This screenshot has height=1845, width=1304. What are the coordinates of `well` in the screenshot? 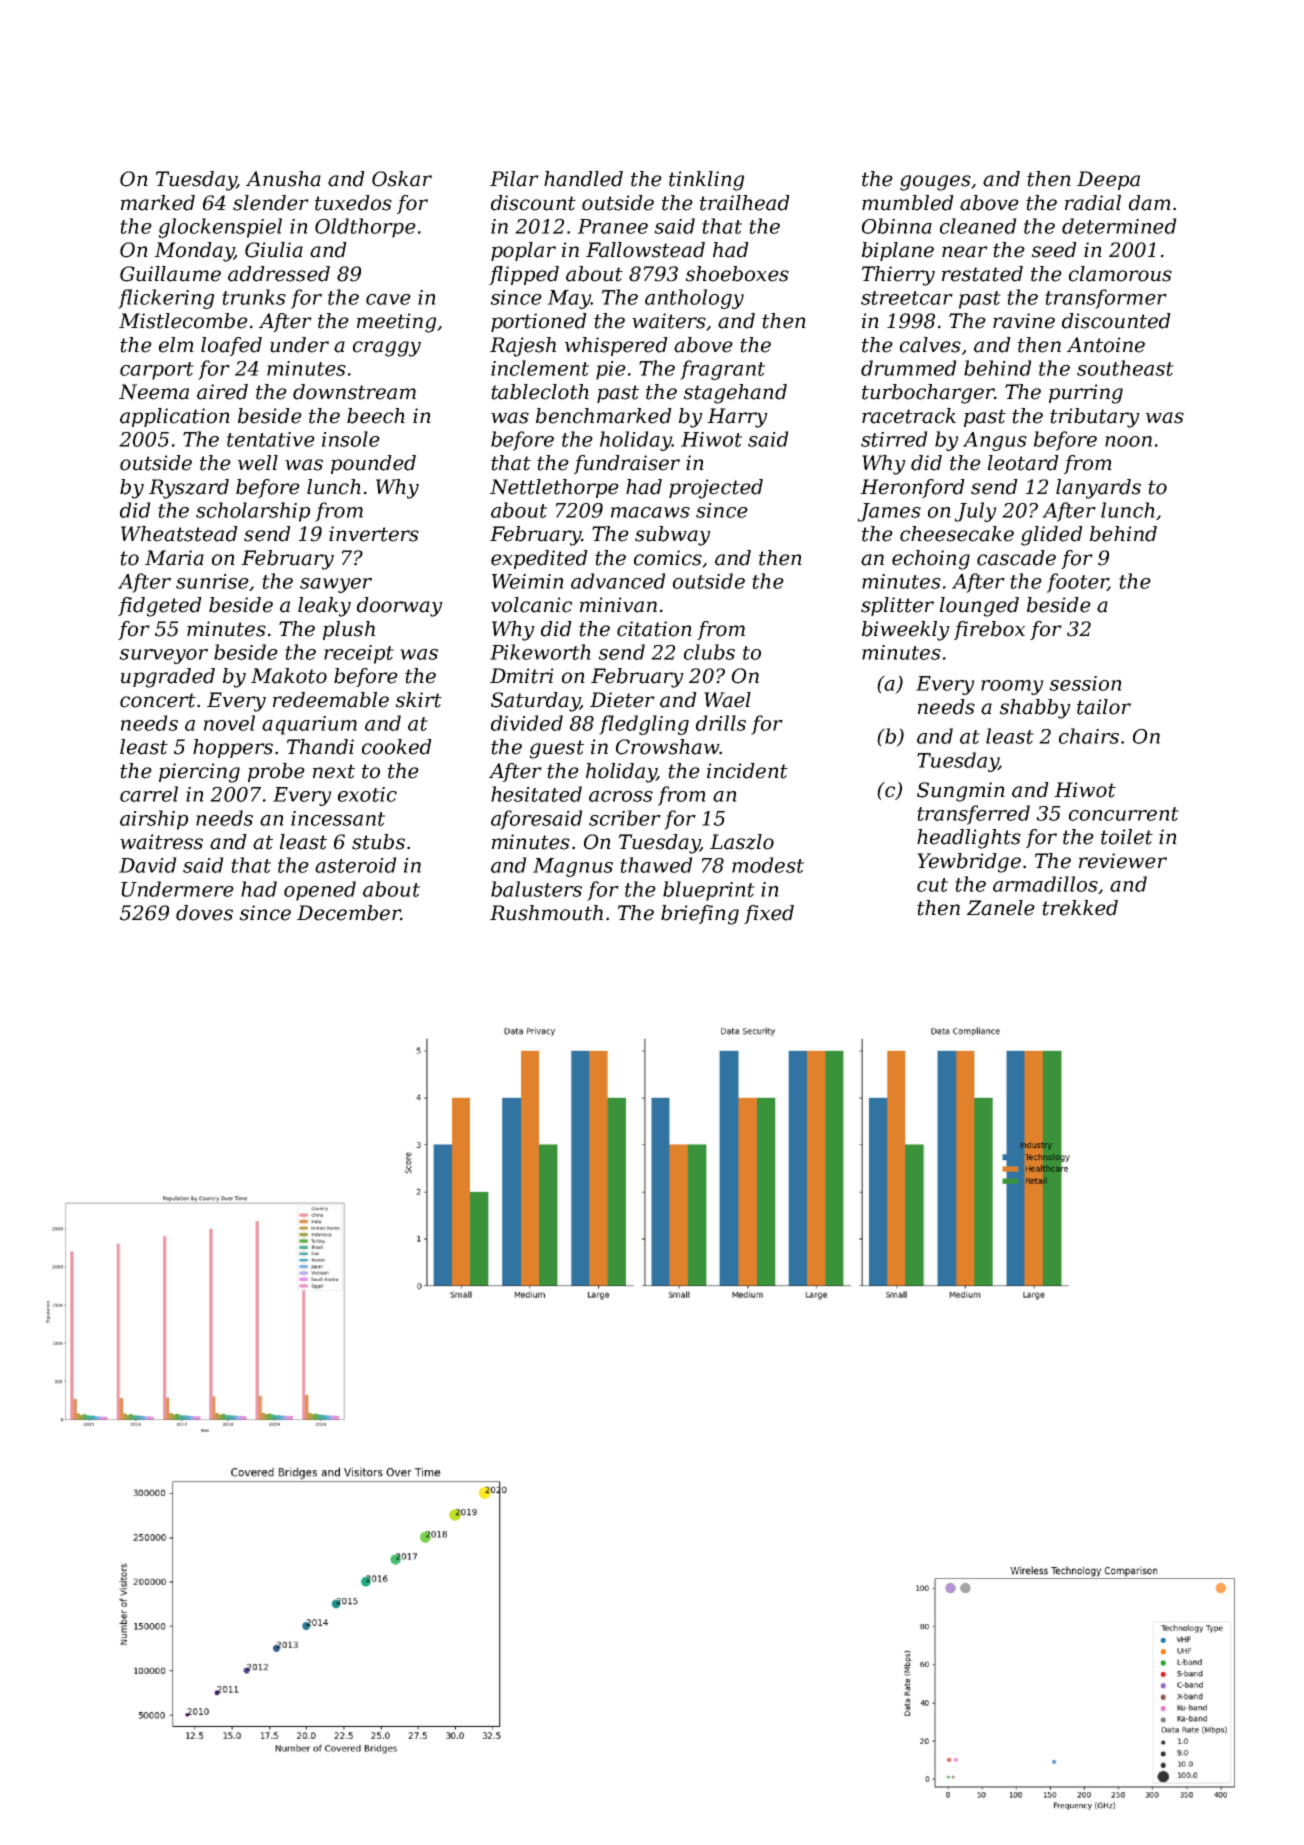 It's located at (258, 463).
